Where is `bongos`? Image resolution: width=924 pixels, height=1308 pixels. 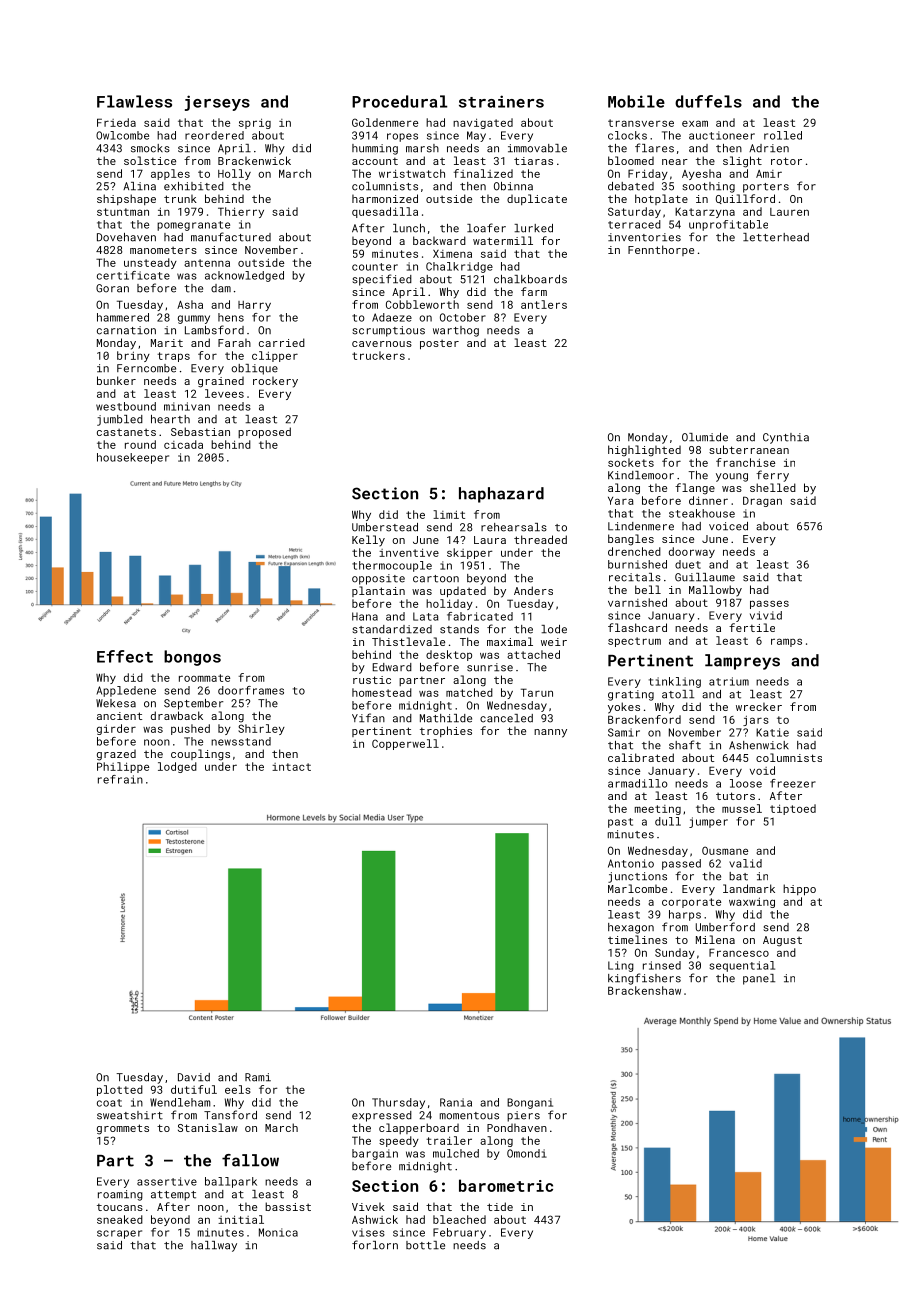 bongos is located at coordinates (192, 658).
